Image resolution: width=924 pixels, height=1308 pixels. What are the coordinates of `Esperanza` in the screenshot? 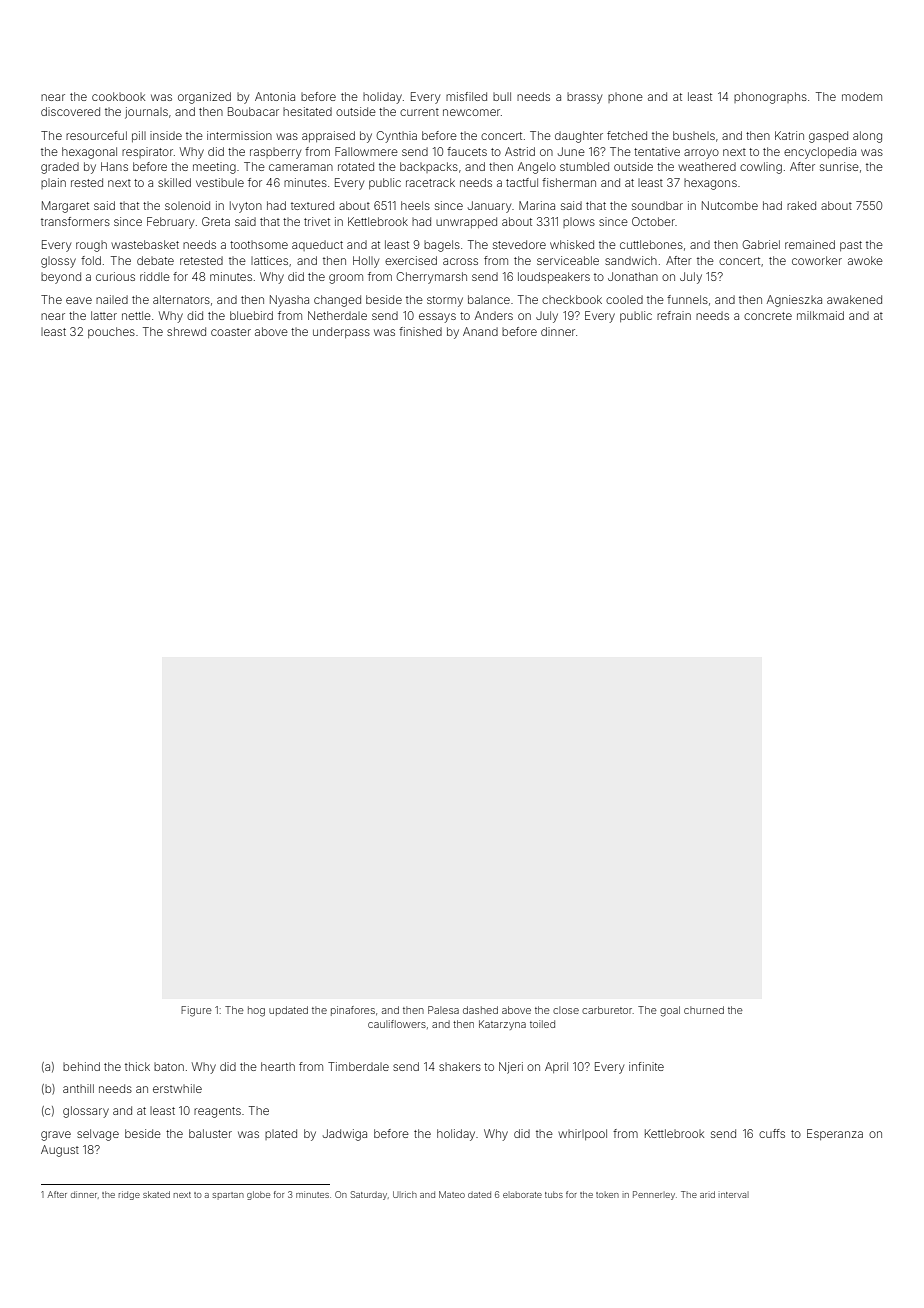 It's located at (835, 1134).
